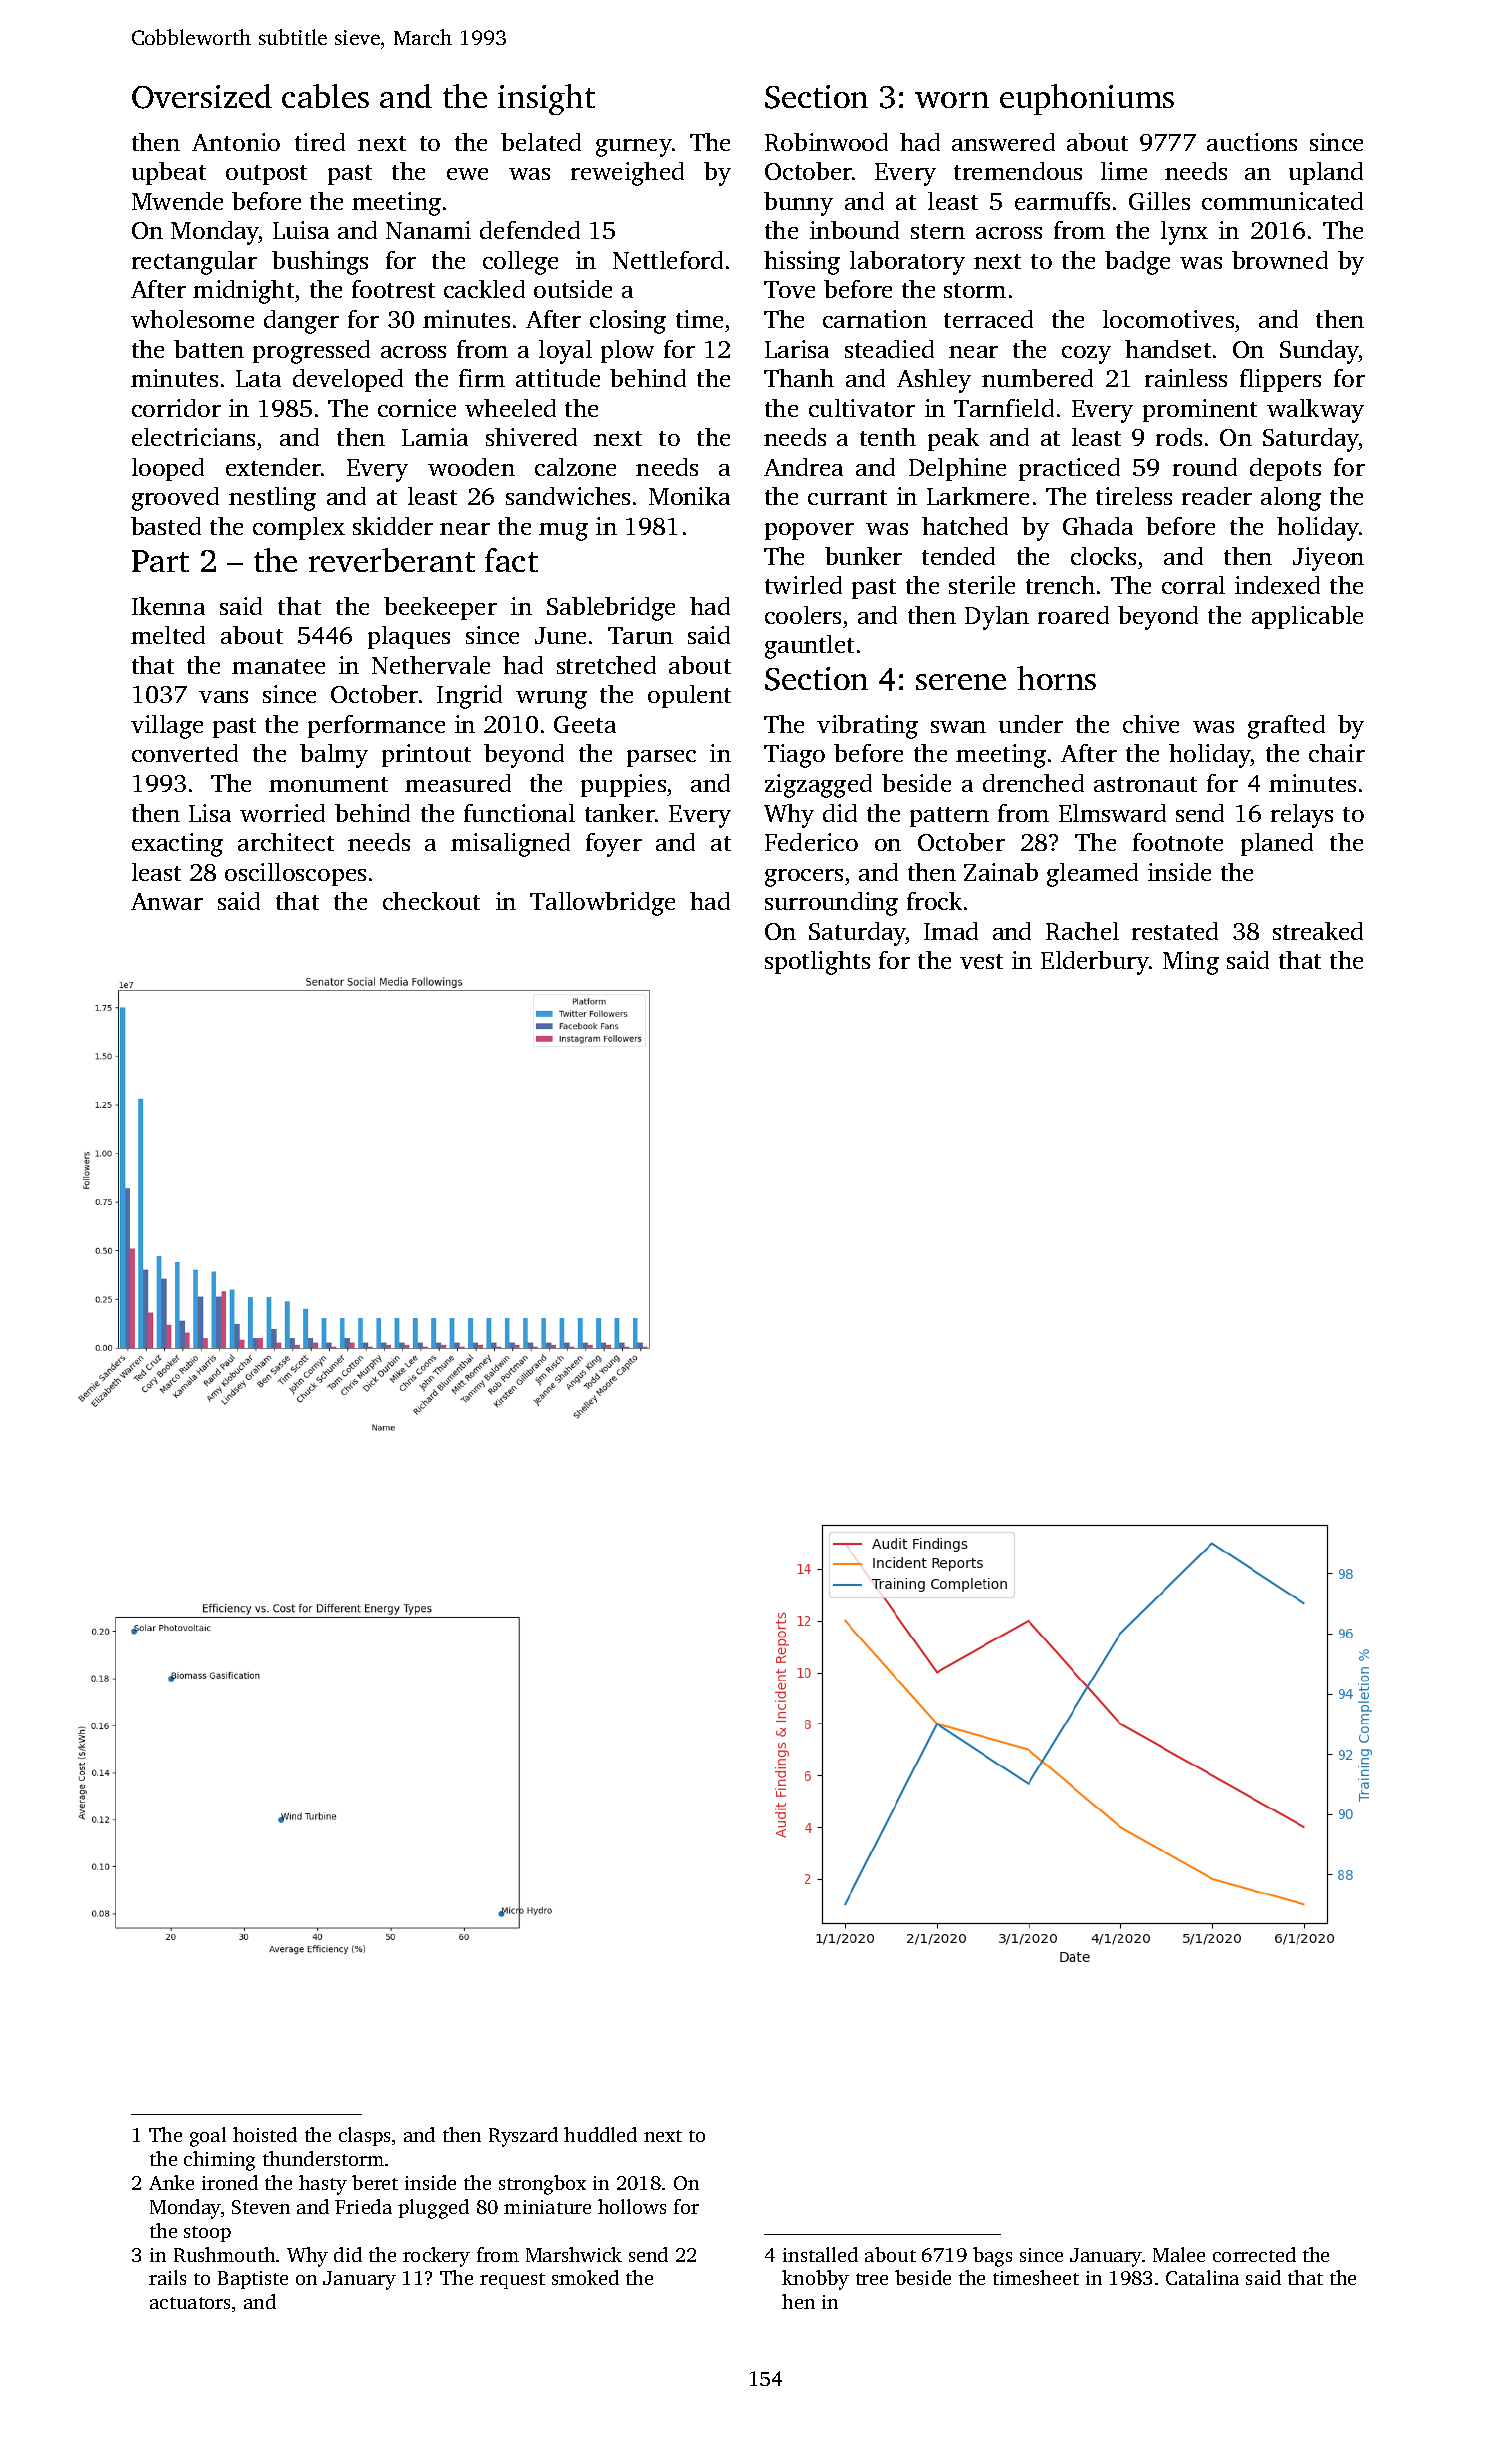 The image size is (1496, 2464). What do you see at coordinates (433, 2209) in the document?
I see `plugged` at bounding box center [433, 2209].
